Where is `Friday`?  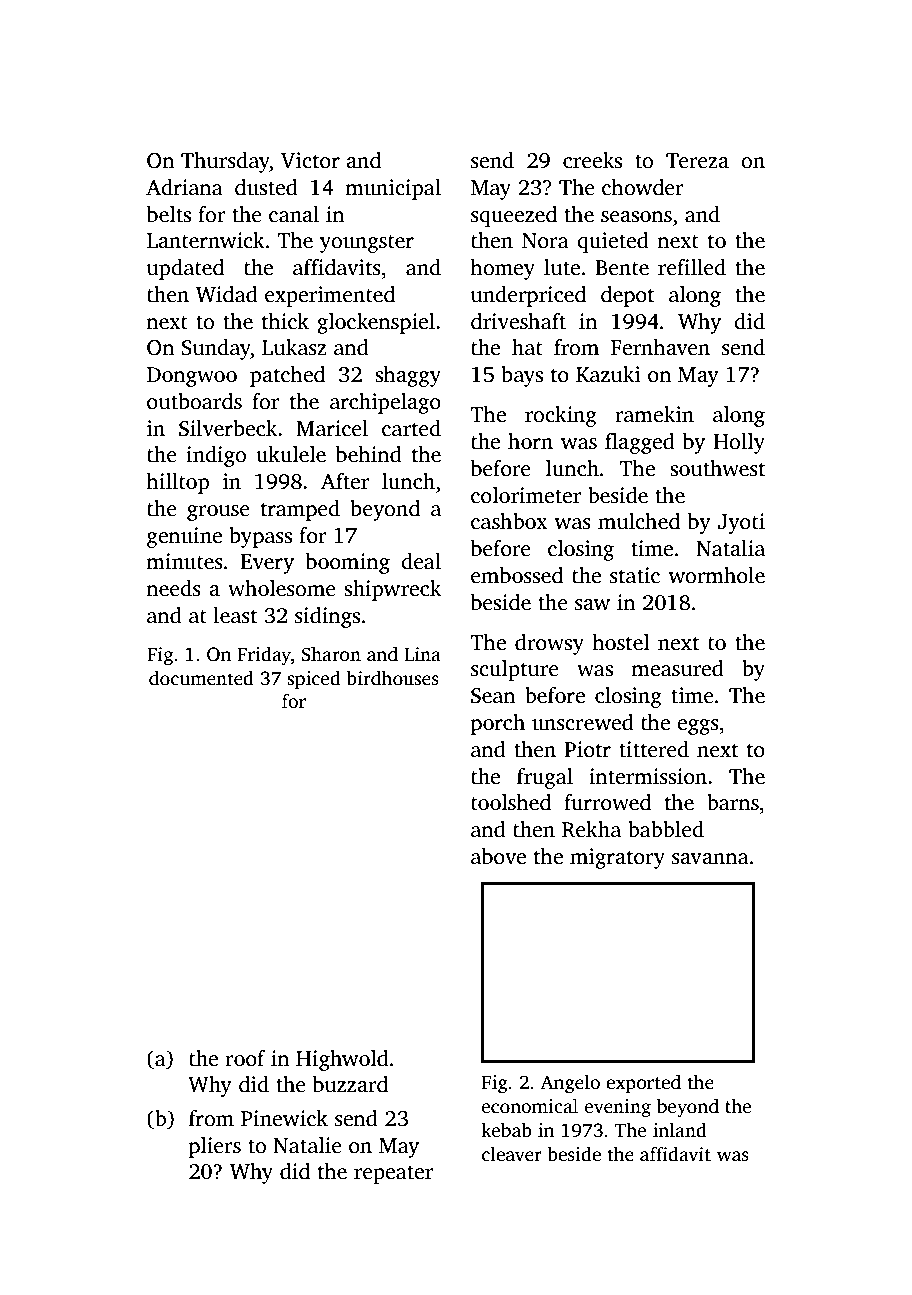
Friday is located at coordinates (264, 656).
